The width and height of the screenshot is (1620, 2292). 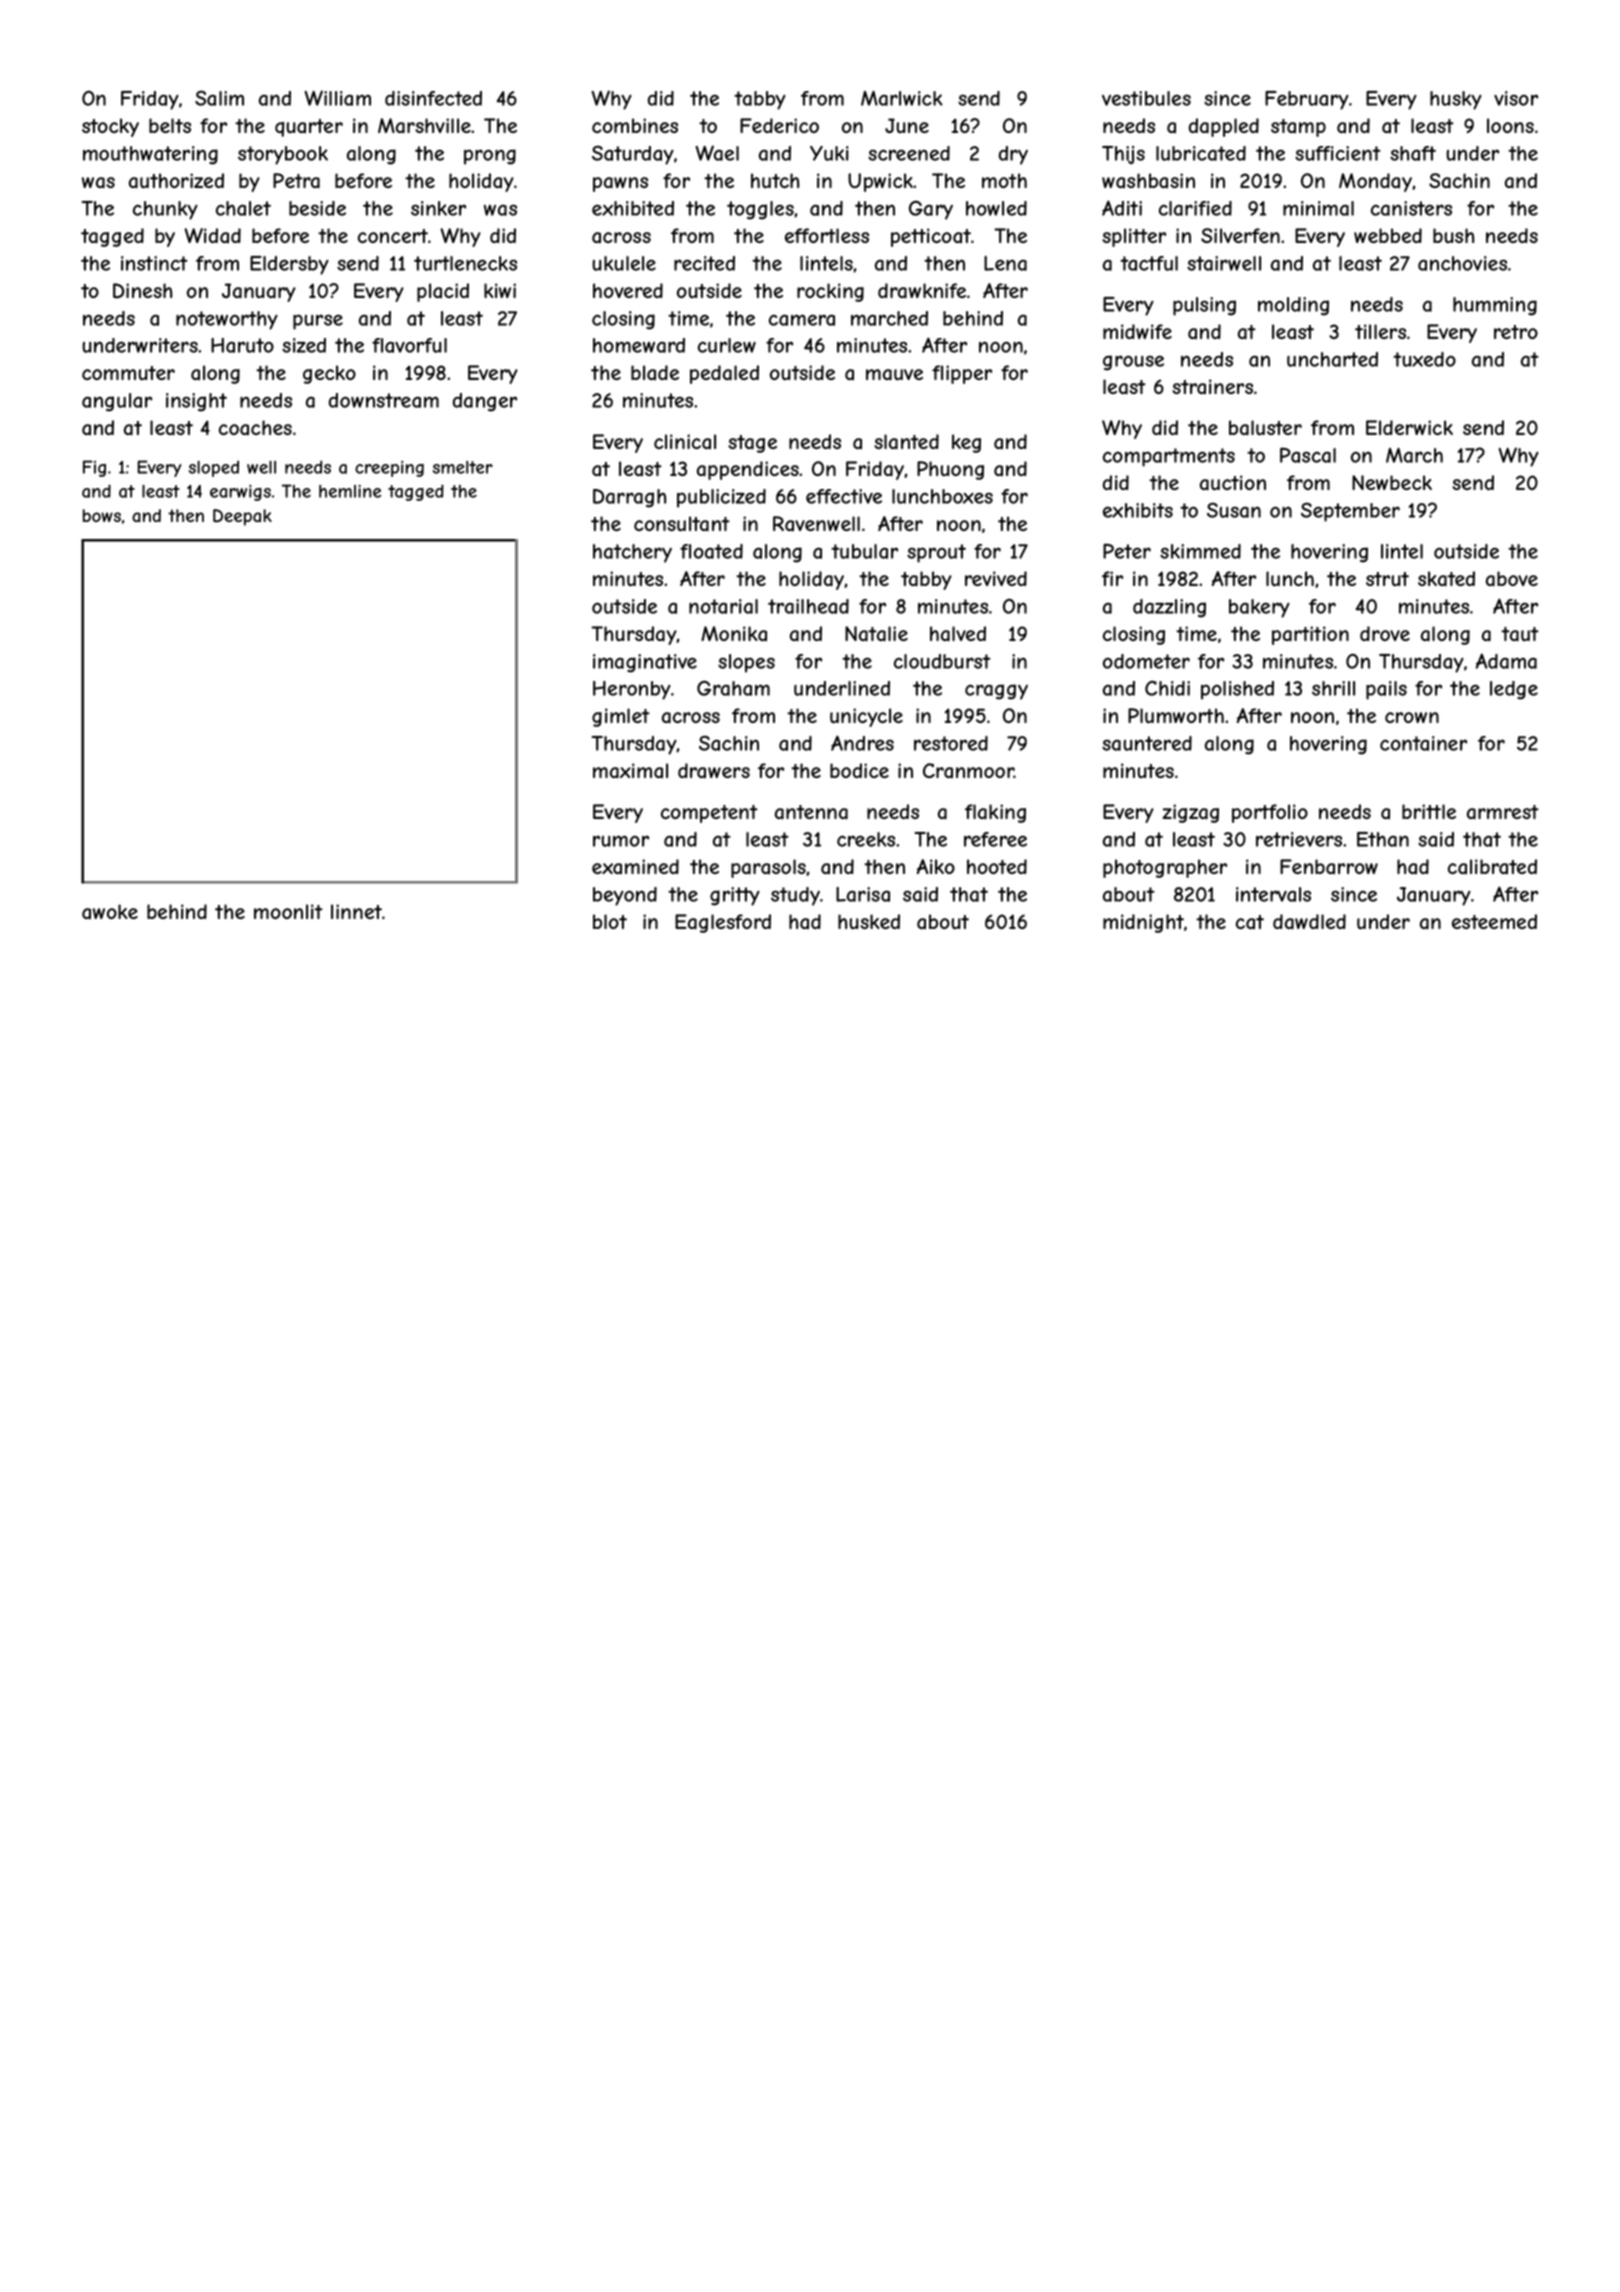 I want to click on vestibules, so click(x=1146, y=98).
